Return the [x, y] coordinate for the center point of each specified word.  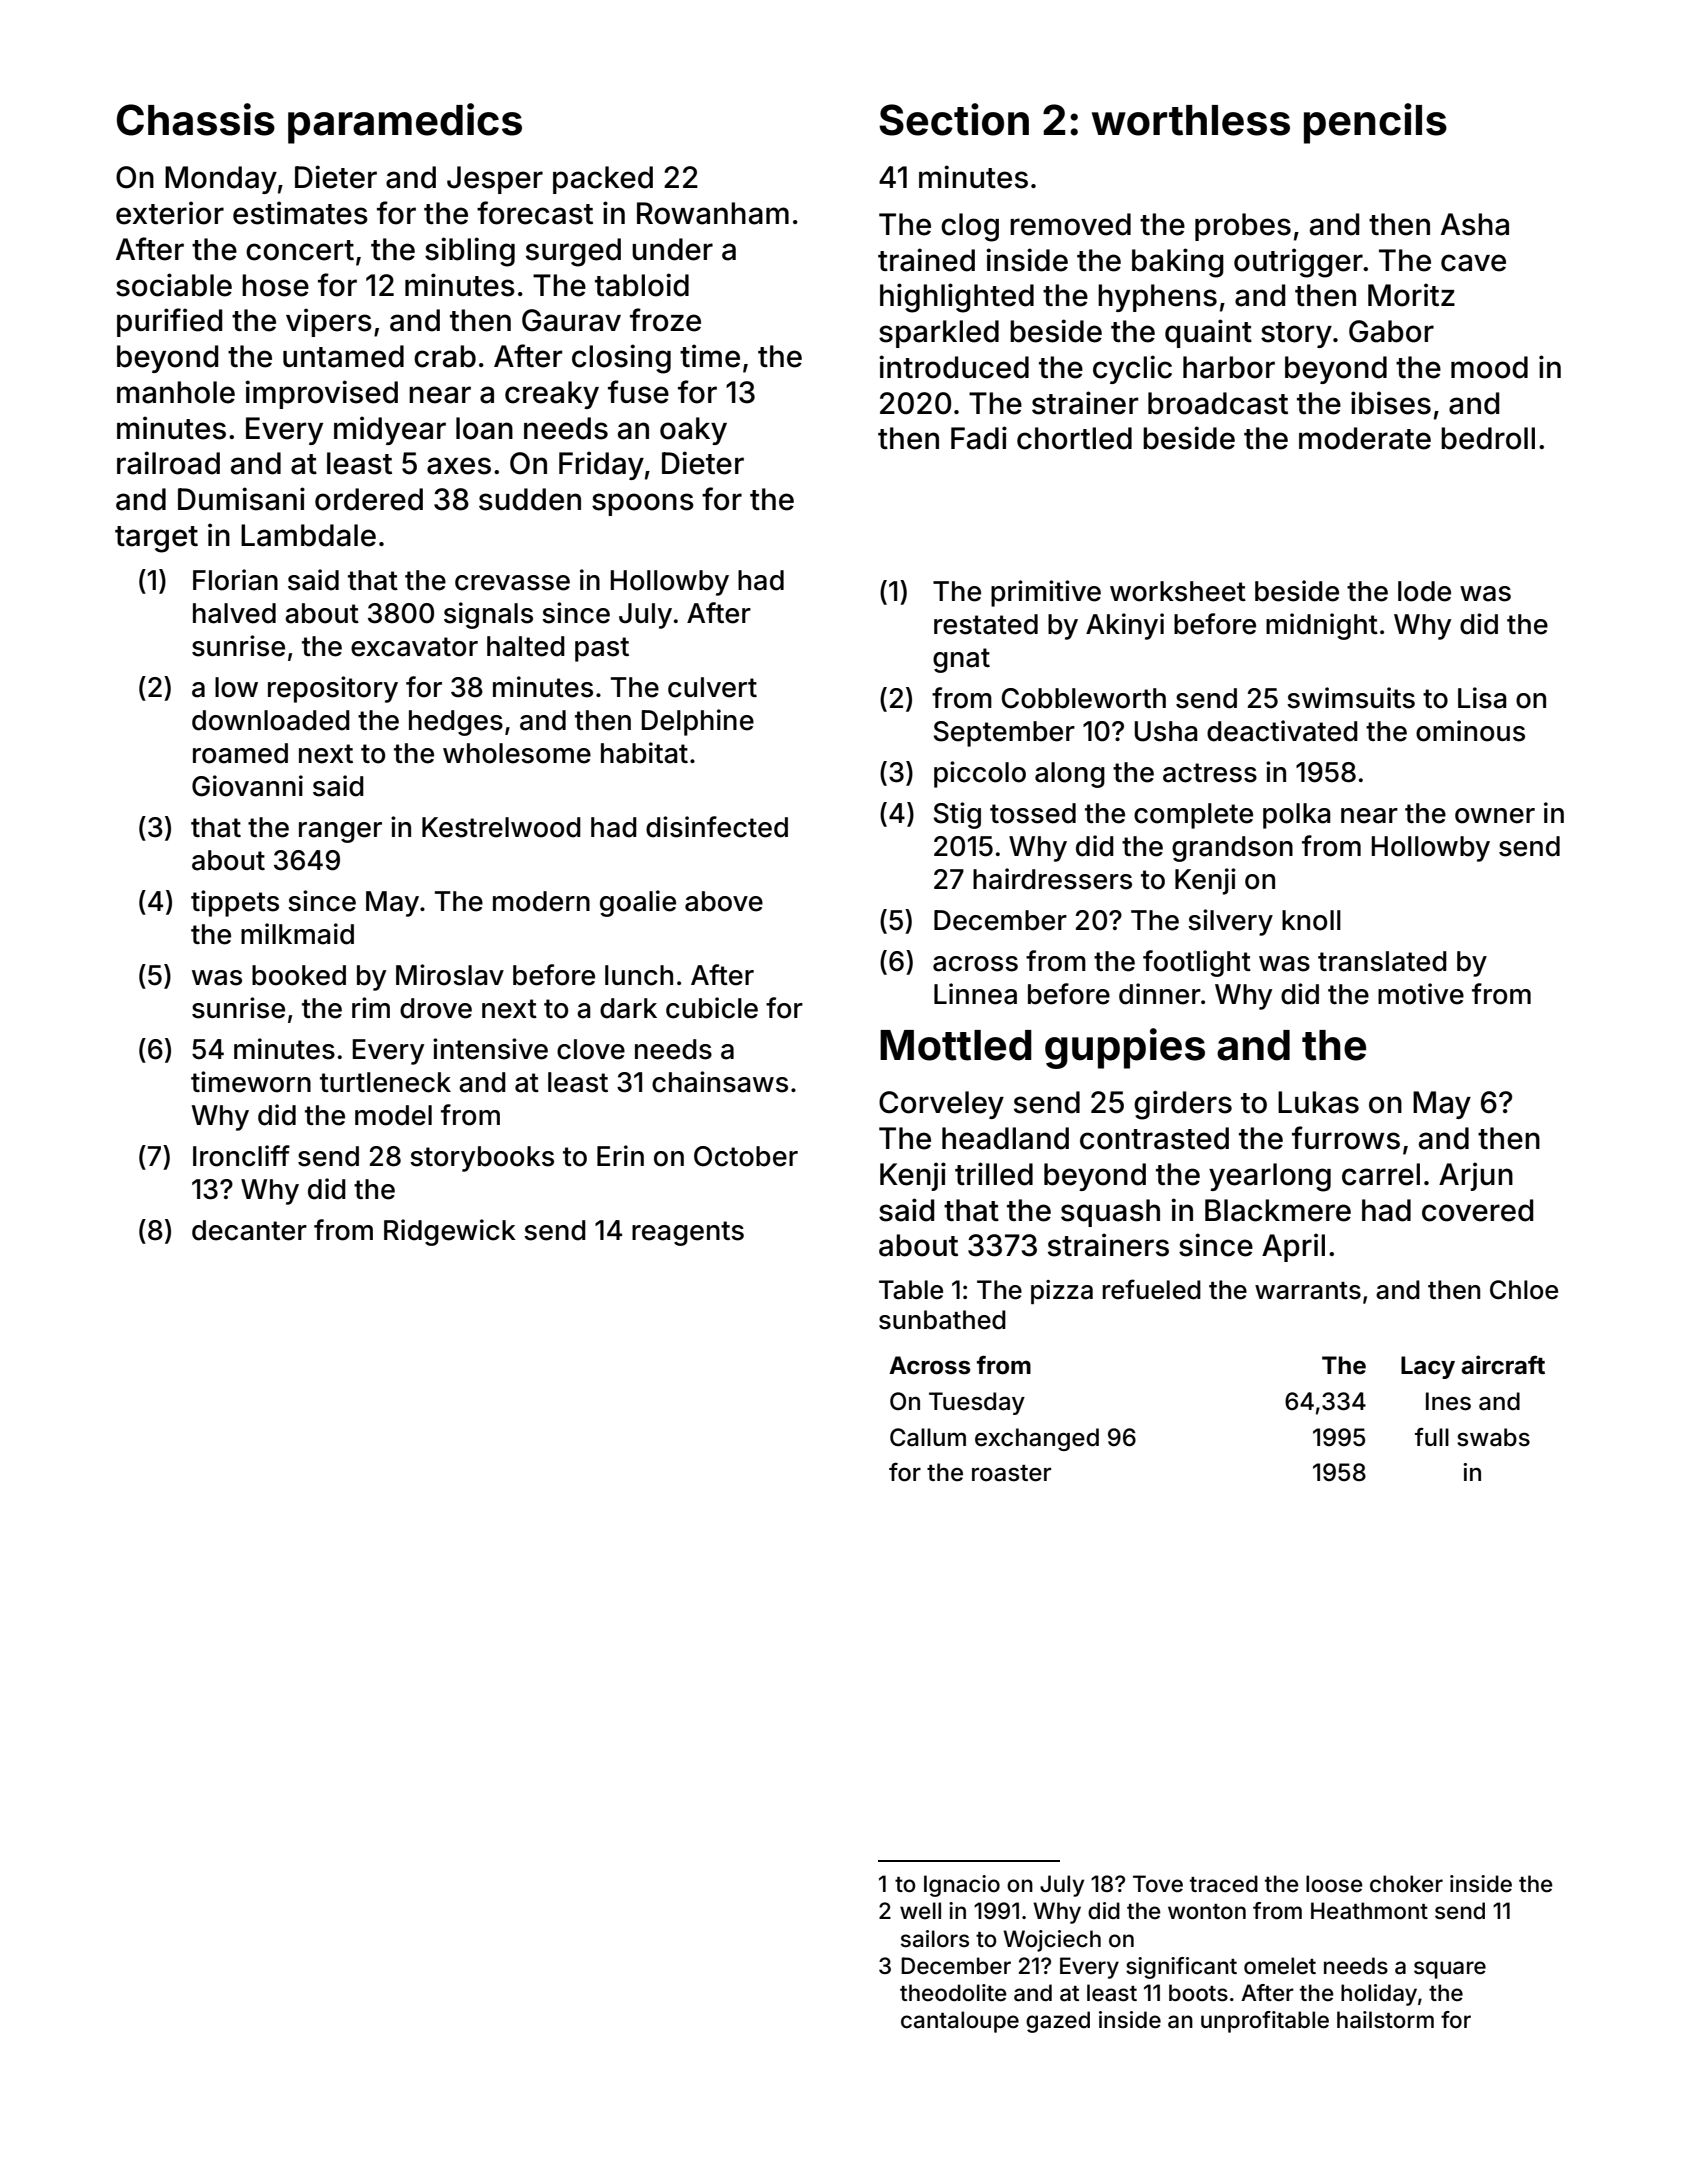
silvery [1230, 922]
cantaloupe [960, 2022]
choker [1406, 1884]
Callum [928, 1437]
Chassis [196, 119]
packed [603, 180]
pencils [1375, 123]
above [724, 901]
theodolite [953, 1993]
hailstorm [1385, 2020]
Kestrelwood [501, 827]
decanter [249, 1230]
